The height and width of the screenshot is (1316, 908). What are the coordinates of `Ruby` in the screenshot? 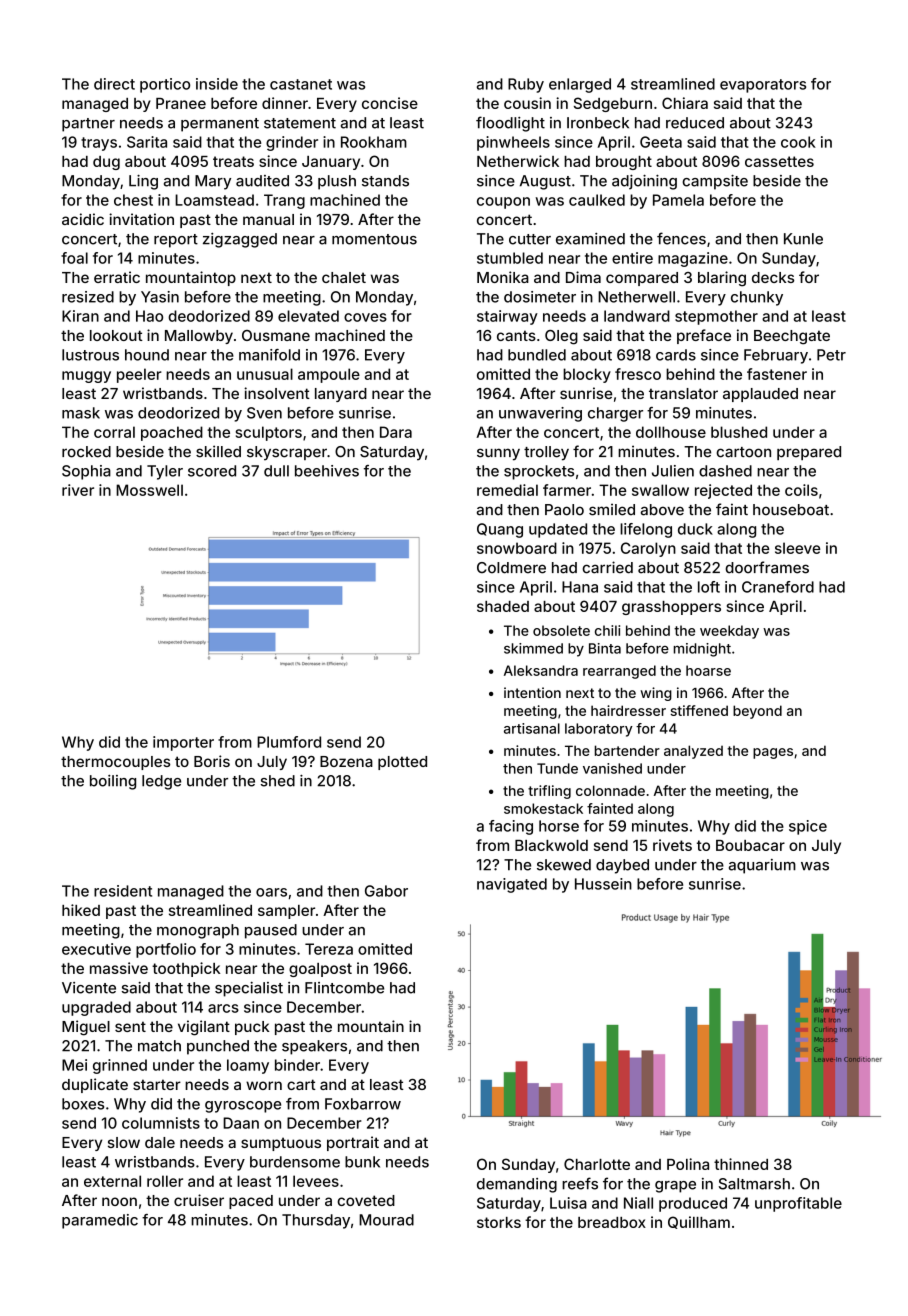 It's located at (526, 85).
